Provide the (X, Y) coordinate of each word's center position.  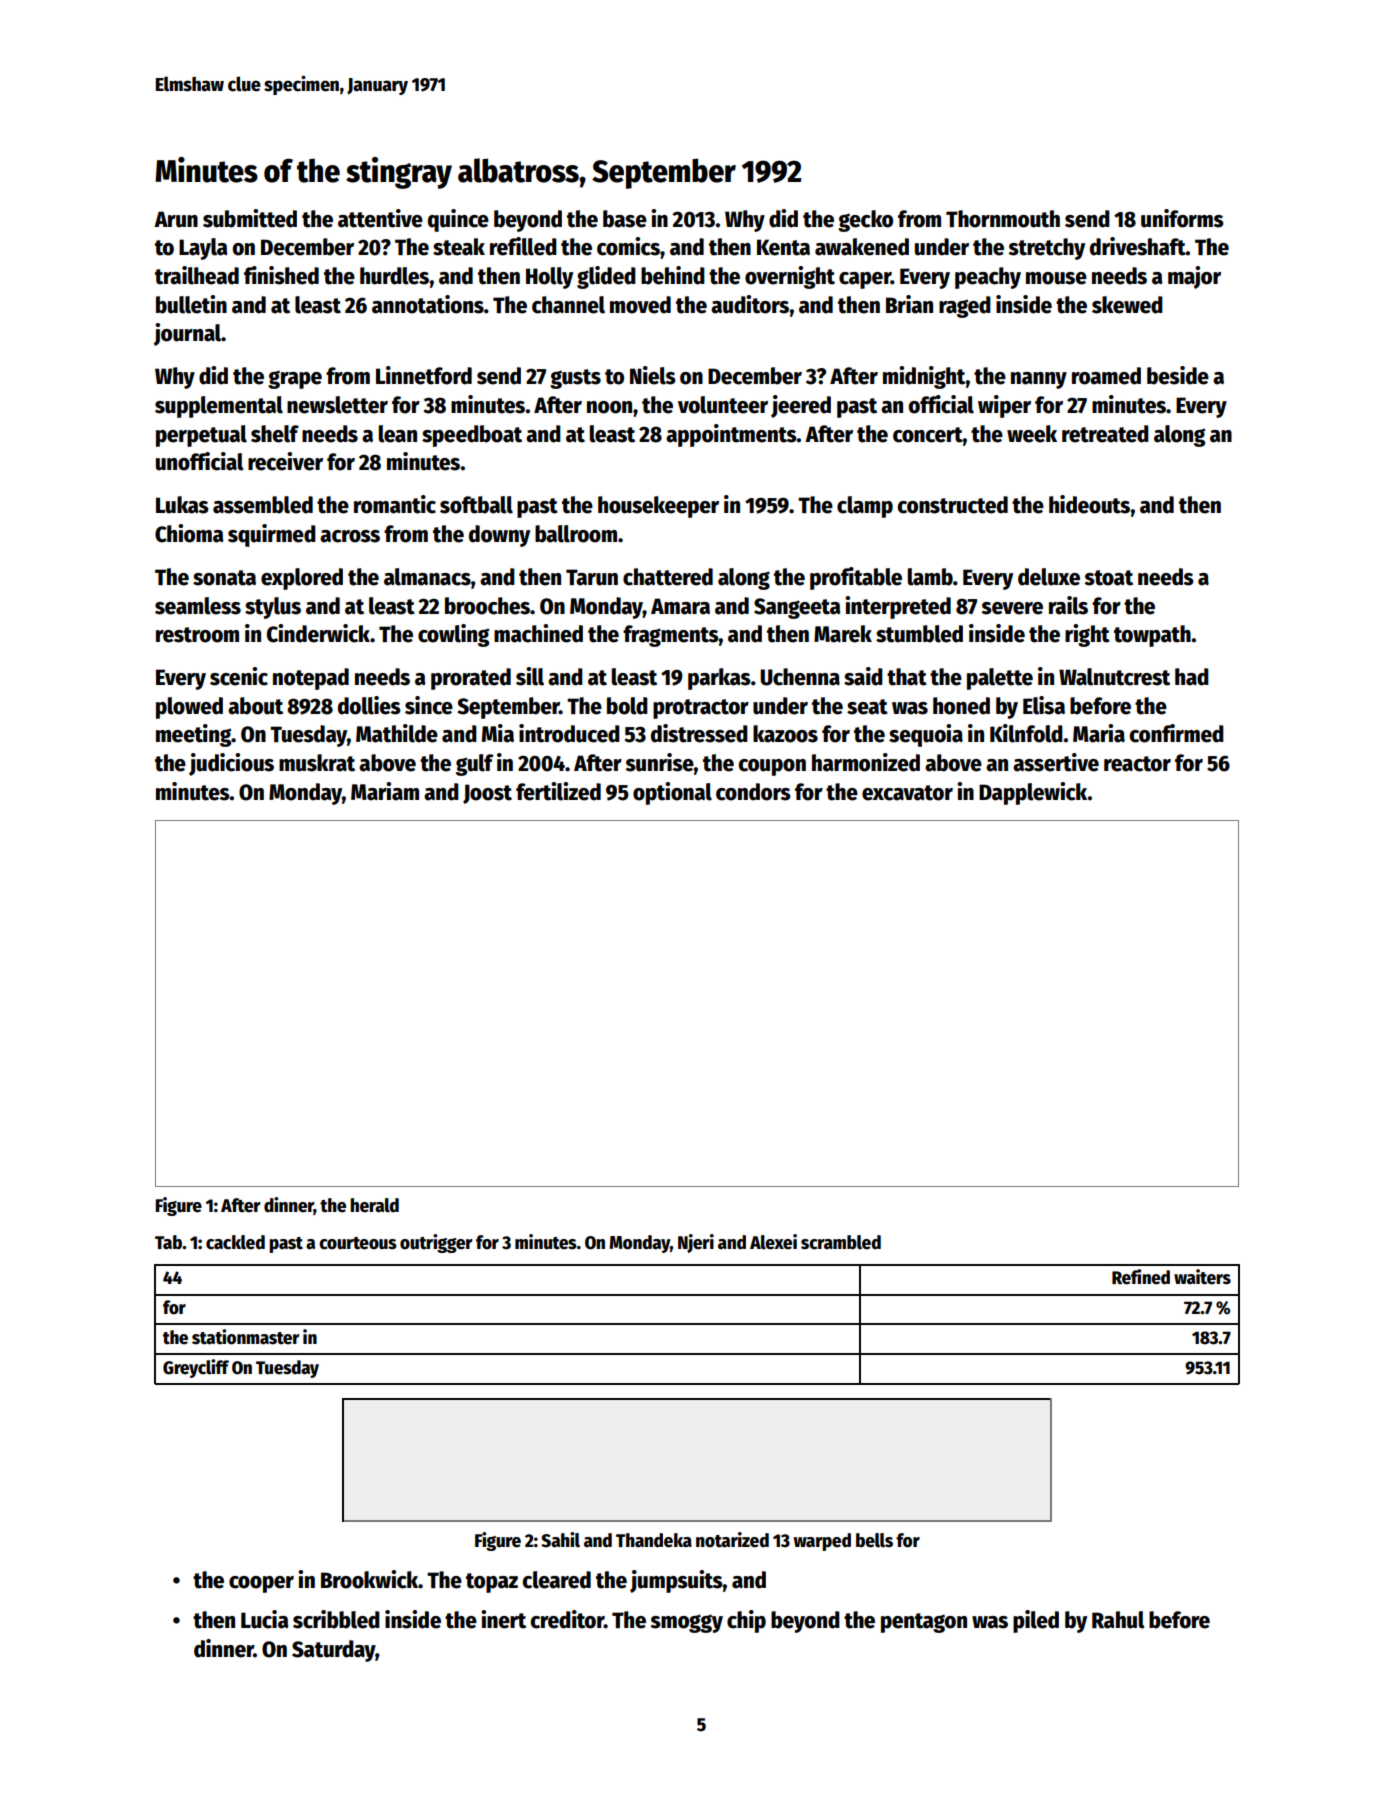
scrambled (841, 1242)
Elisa (1044, 705)
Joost (487, 794)
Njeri (696, 1243)
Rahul (1118, 1620)
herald (374, 1205)
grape (295, 379)
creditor (567, 1619)
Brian (909, 304)
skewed (1127, 305)
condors (753, 792)
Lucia (264, 1619)
